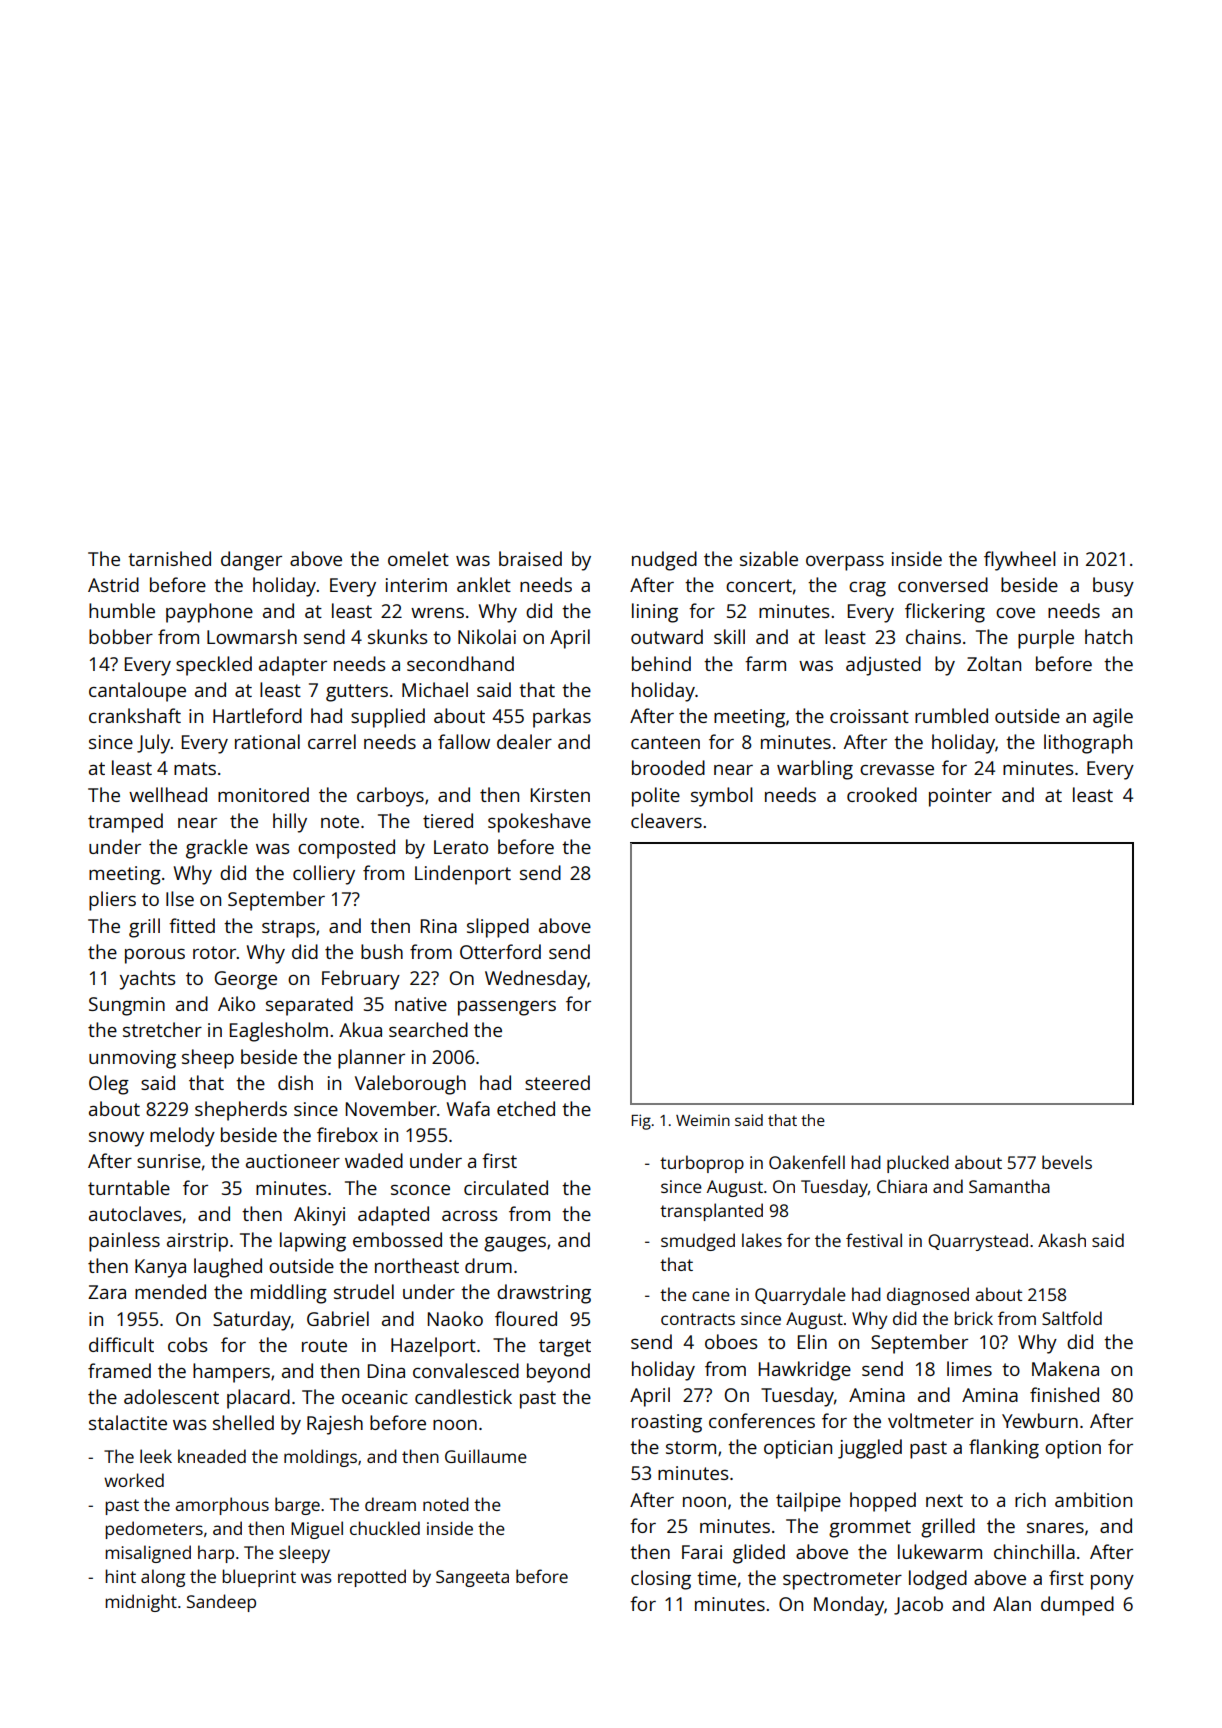  I want to click on stalactite, so click(128, 1422).
